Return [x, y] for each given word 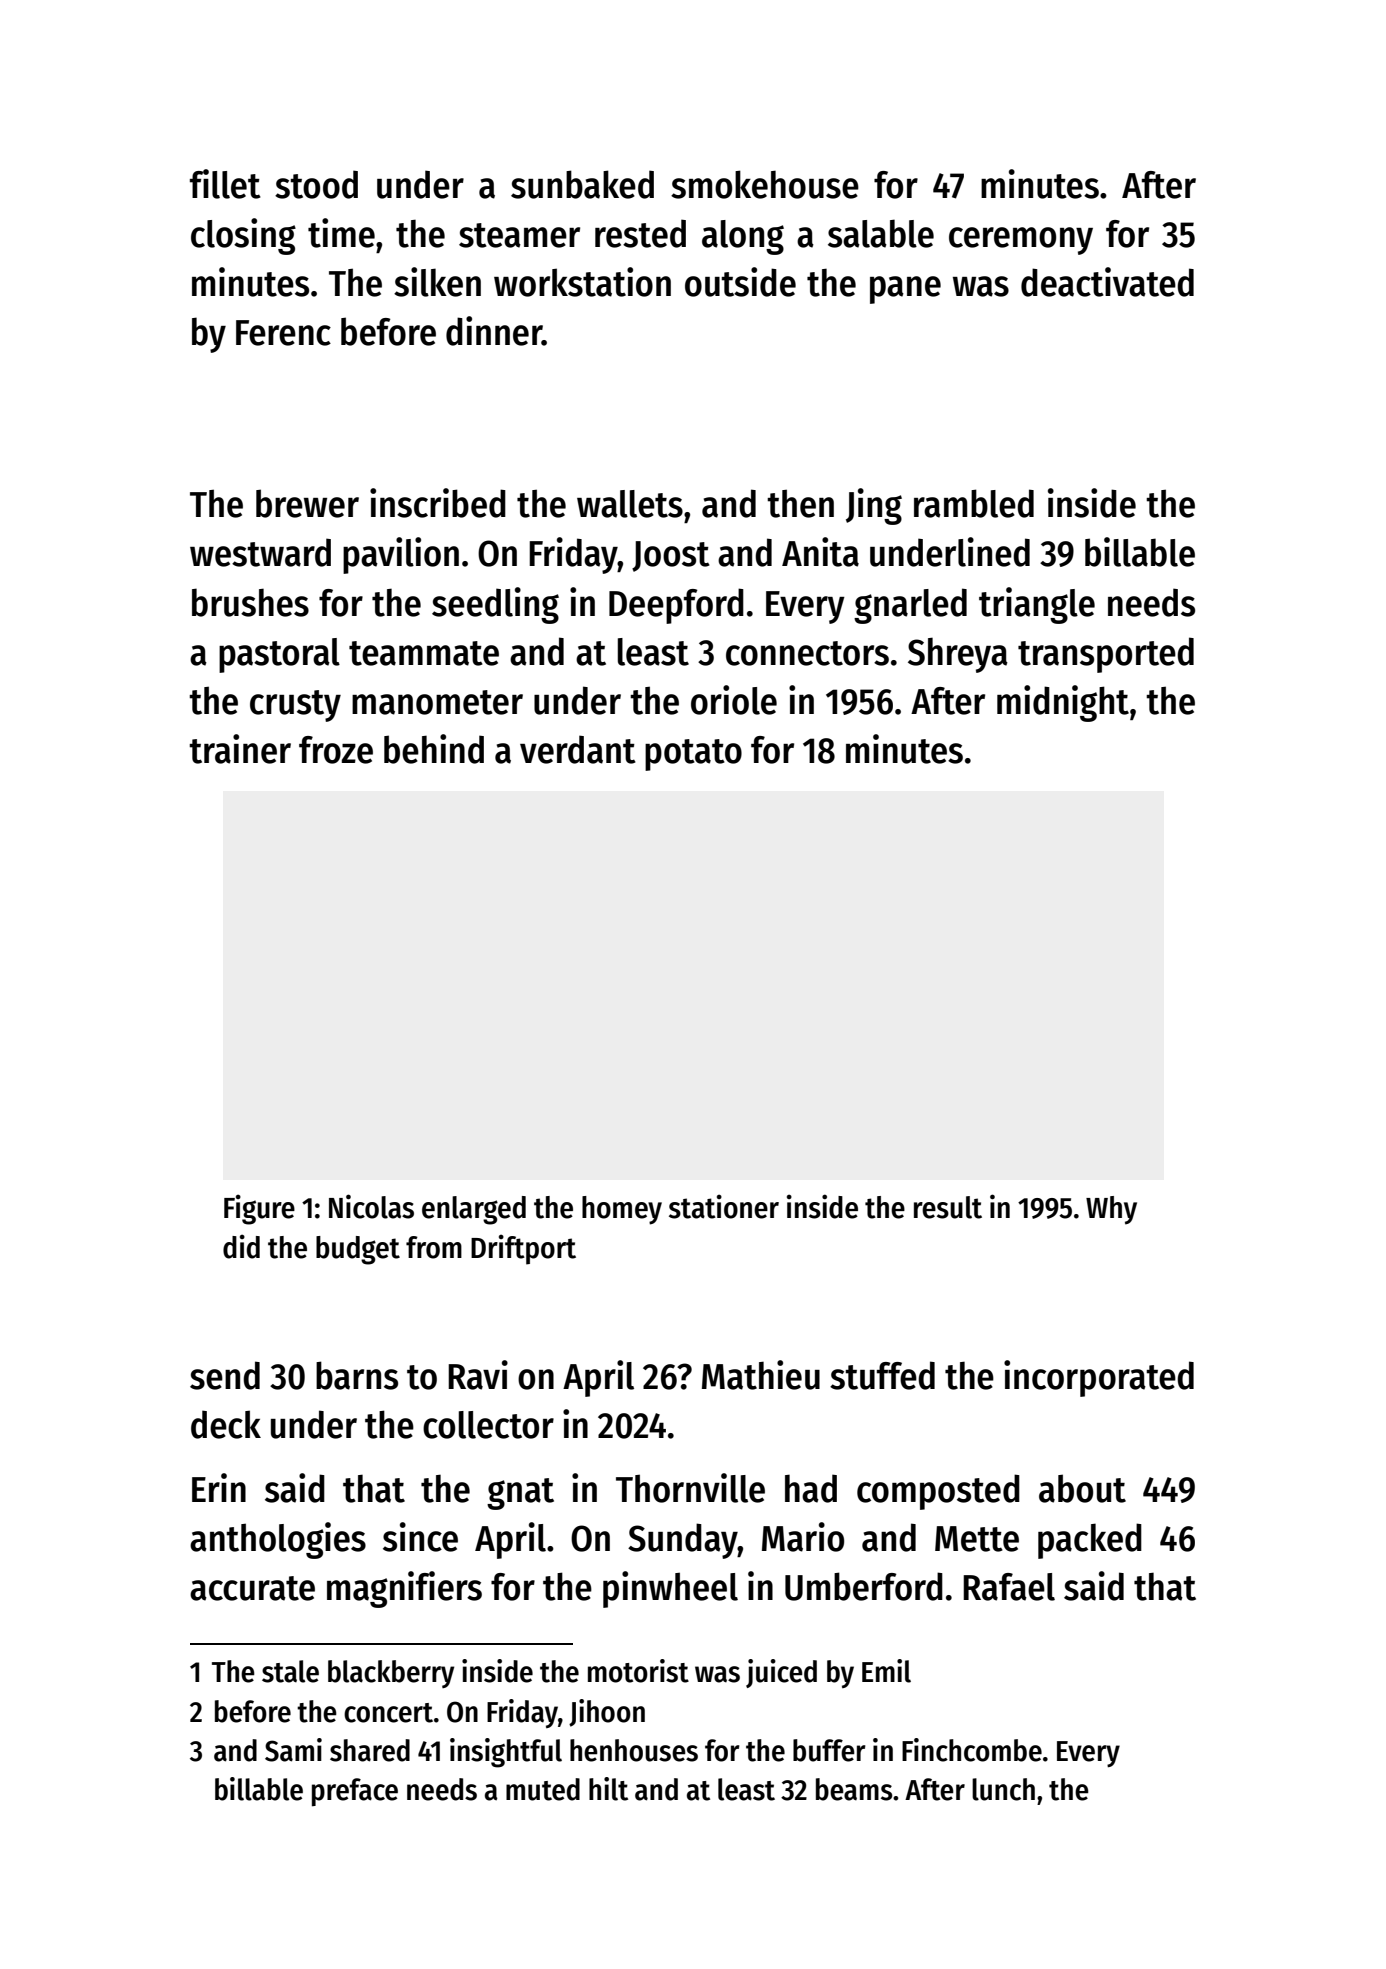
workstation [582, 282]
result [948, 1207]
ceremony [1021, 241]
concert [388, 1713]
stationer [724, 1206]
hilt [608, 1789]
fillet [225, 184]
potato [693, 755]
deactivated [1107, 282]
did [241, 1246]
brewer [307, 503]
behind [434, 749]
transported [1106, 655]
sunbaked [582, 184]
